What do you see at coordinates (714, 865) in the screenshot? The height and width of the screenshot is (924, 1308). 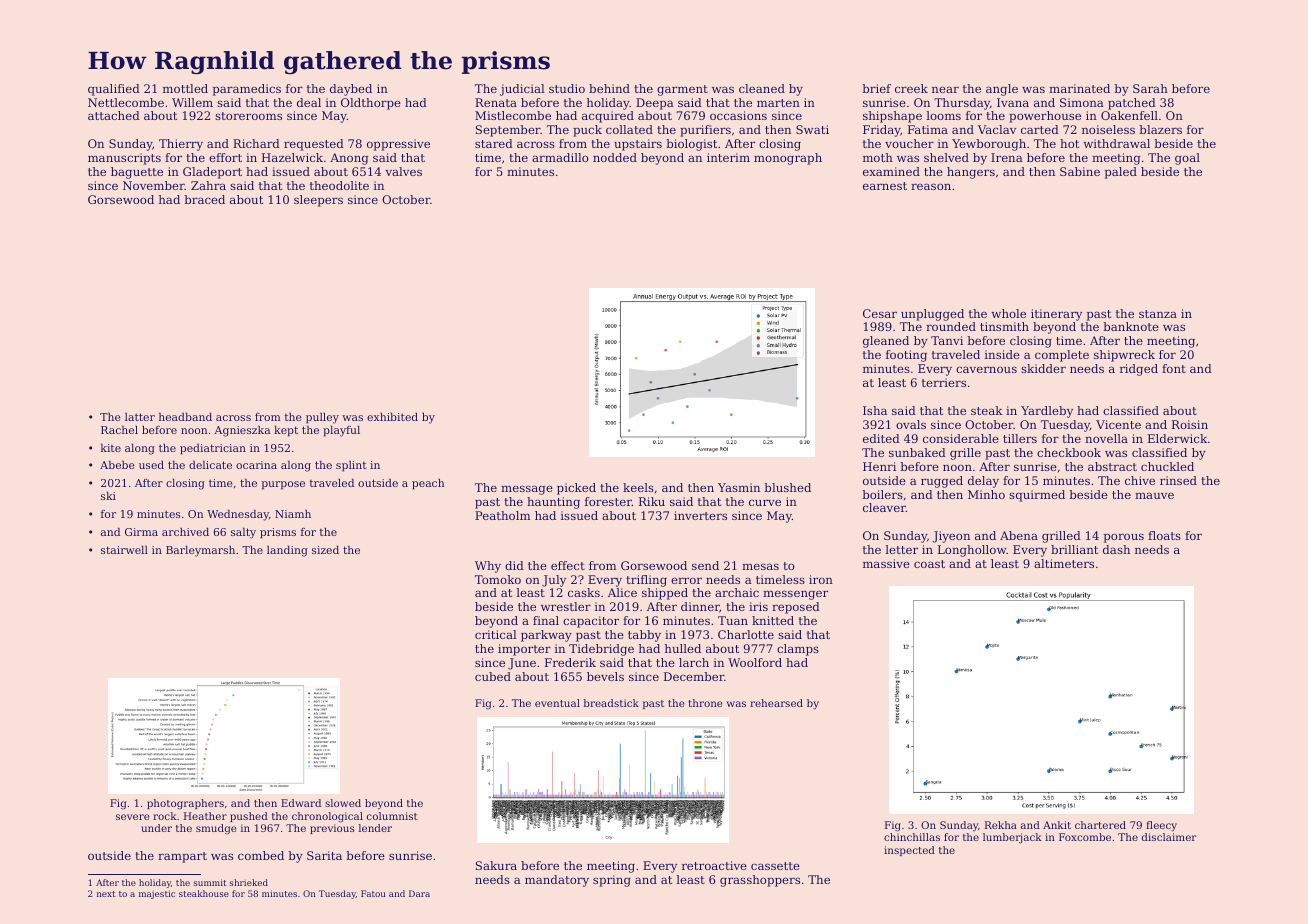 I see `retroactive` at bounding box center [714, 865].
